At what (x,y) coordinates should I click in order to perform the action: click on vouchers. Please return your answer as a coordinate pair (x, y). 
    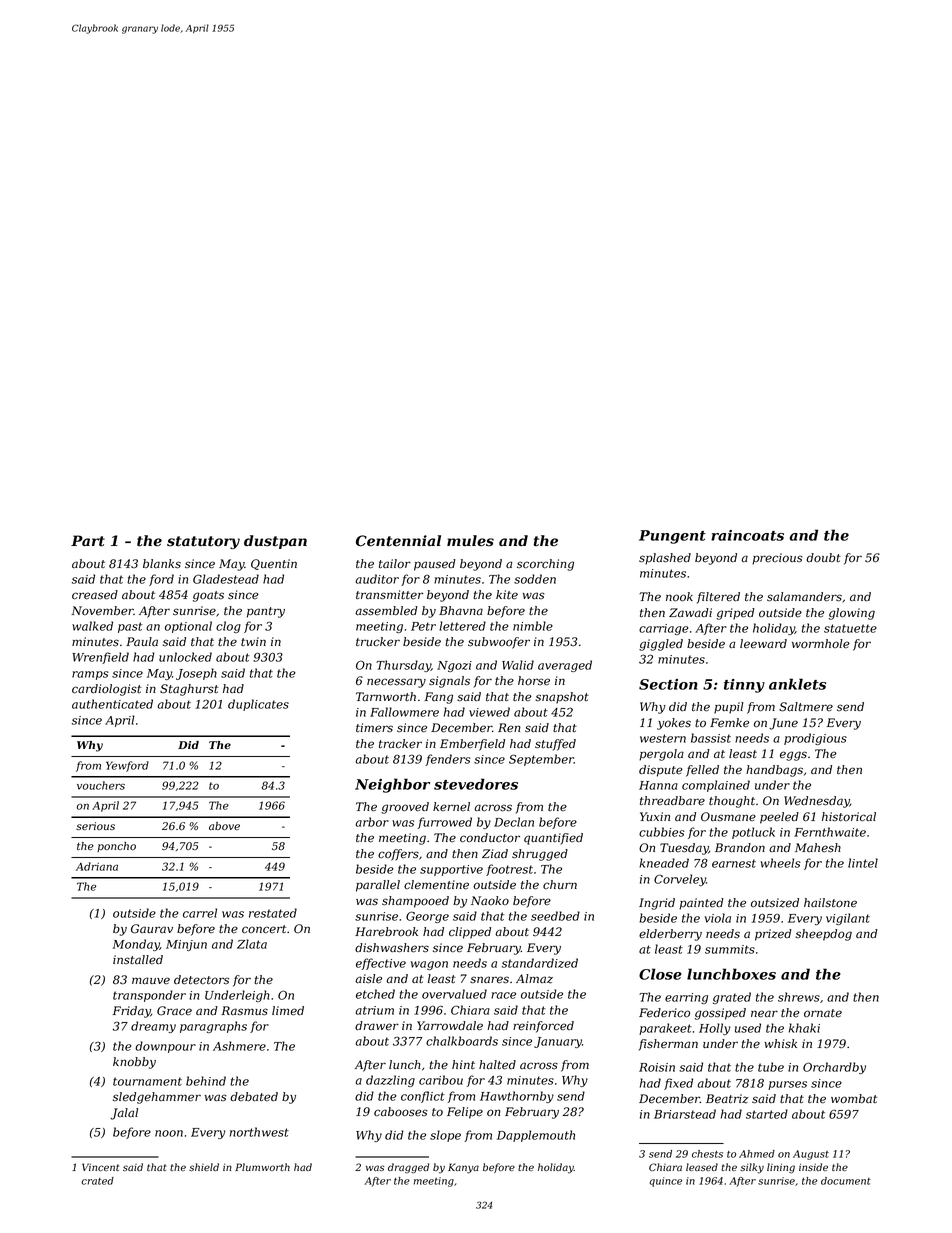
    Looking at the image, I should click on (101, 785).
